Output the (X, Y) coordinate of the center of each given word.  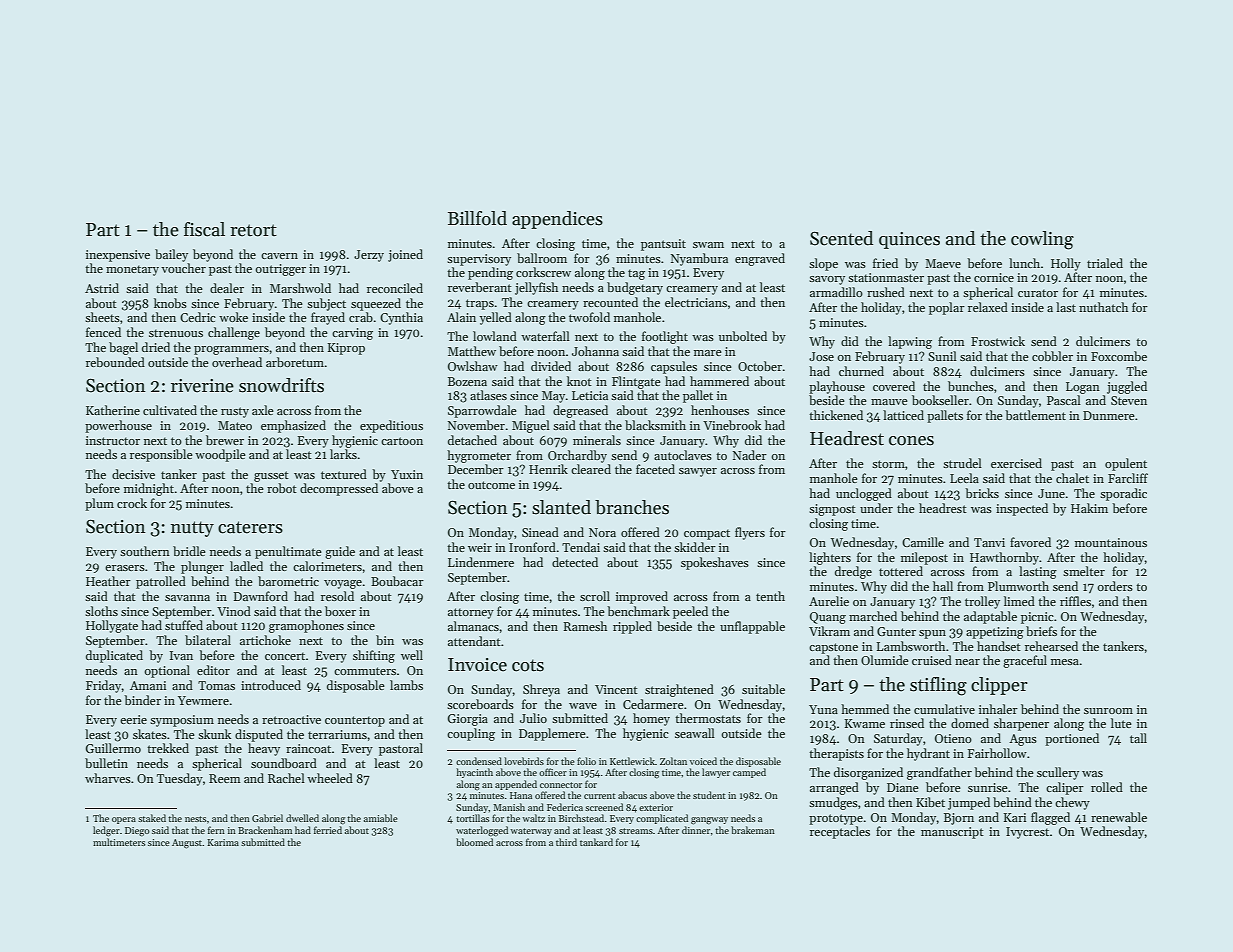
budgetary (635, 288)
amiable (381, 818)
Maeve (943, 263)
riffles (1075, 601)
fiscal (204, 229)
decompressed (339, 489)
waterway (531, 832)
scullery (1058, 773)
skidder (695, 547)
